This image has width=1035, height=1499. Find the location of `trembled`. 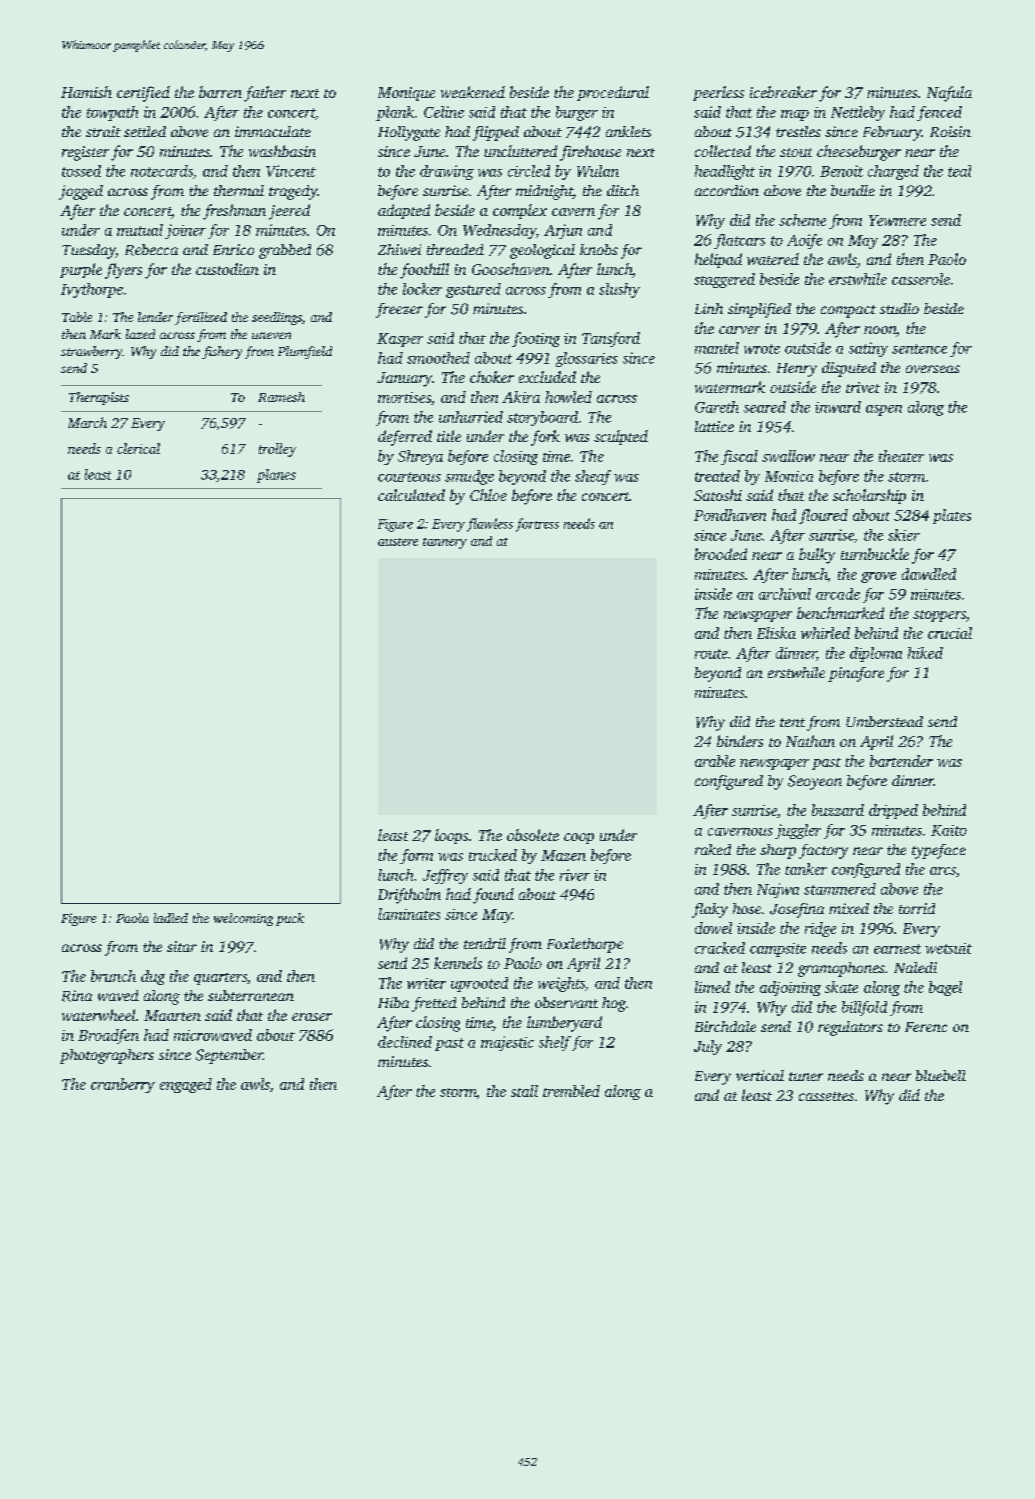

trembled is located at coordinates (571, 1091).
